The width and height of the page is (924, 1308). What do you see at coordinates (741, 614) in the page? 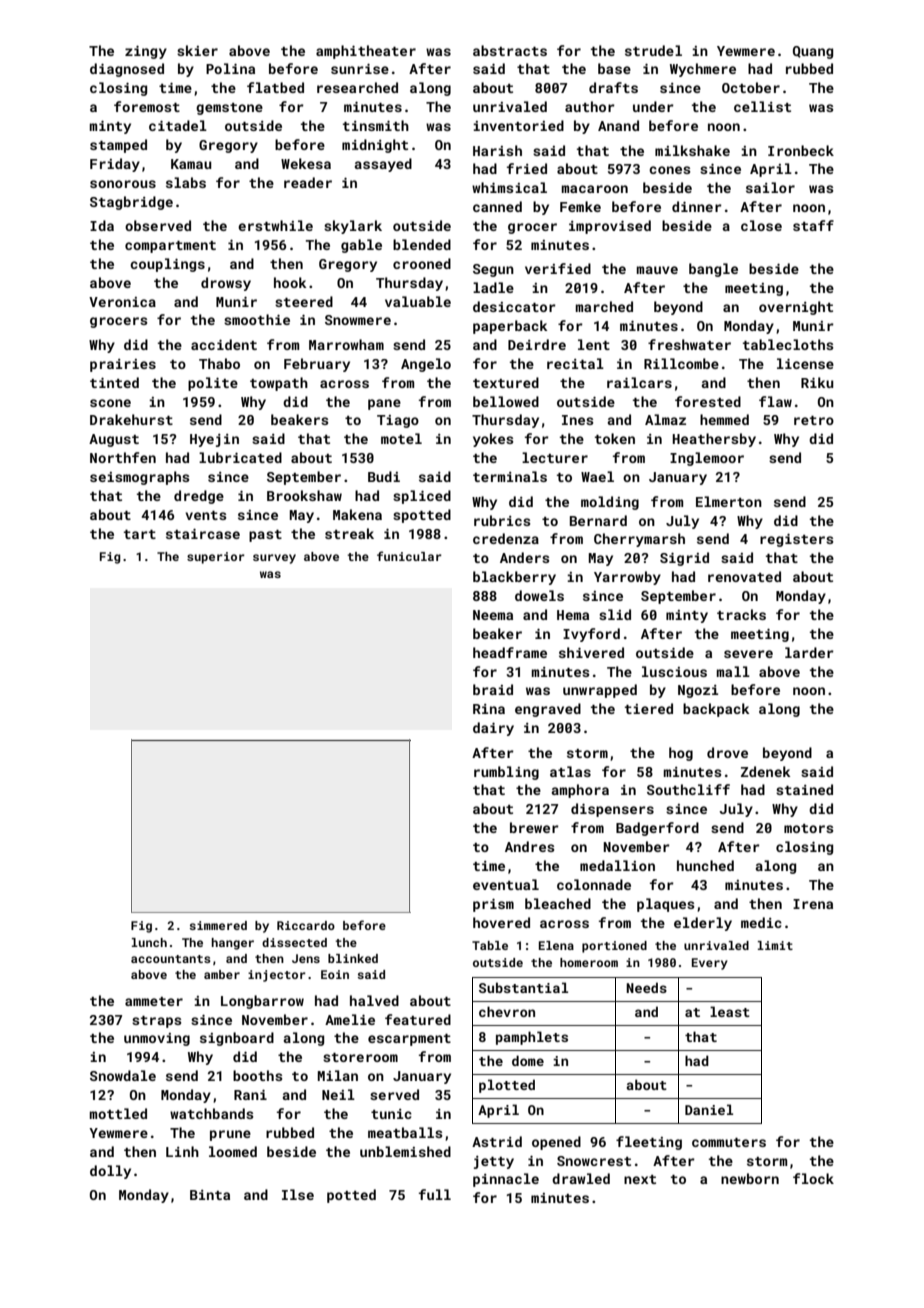
I see `tracks` at bounding box center [741, 614].
